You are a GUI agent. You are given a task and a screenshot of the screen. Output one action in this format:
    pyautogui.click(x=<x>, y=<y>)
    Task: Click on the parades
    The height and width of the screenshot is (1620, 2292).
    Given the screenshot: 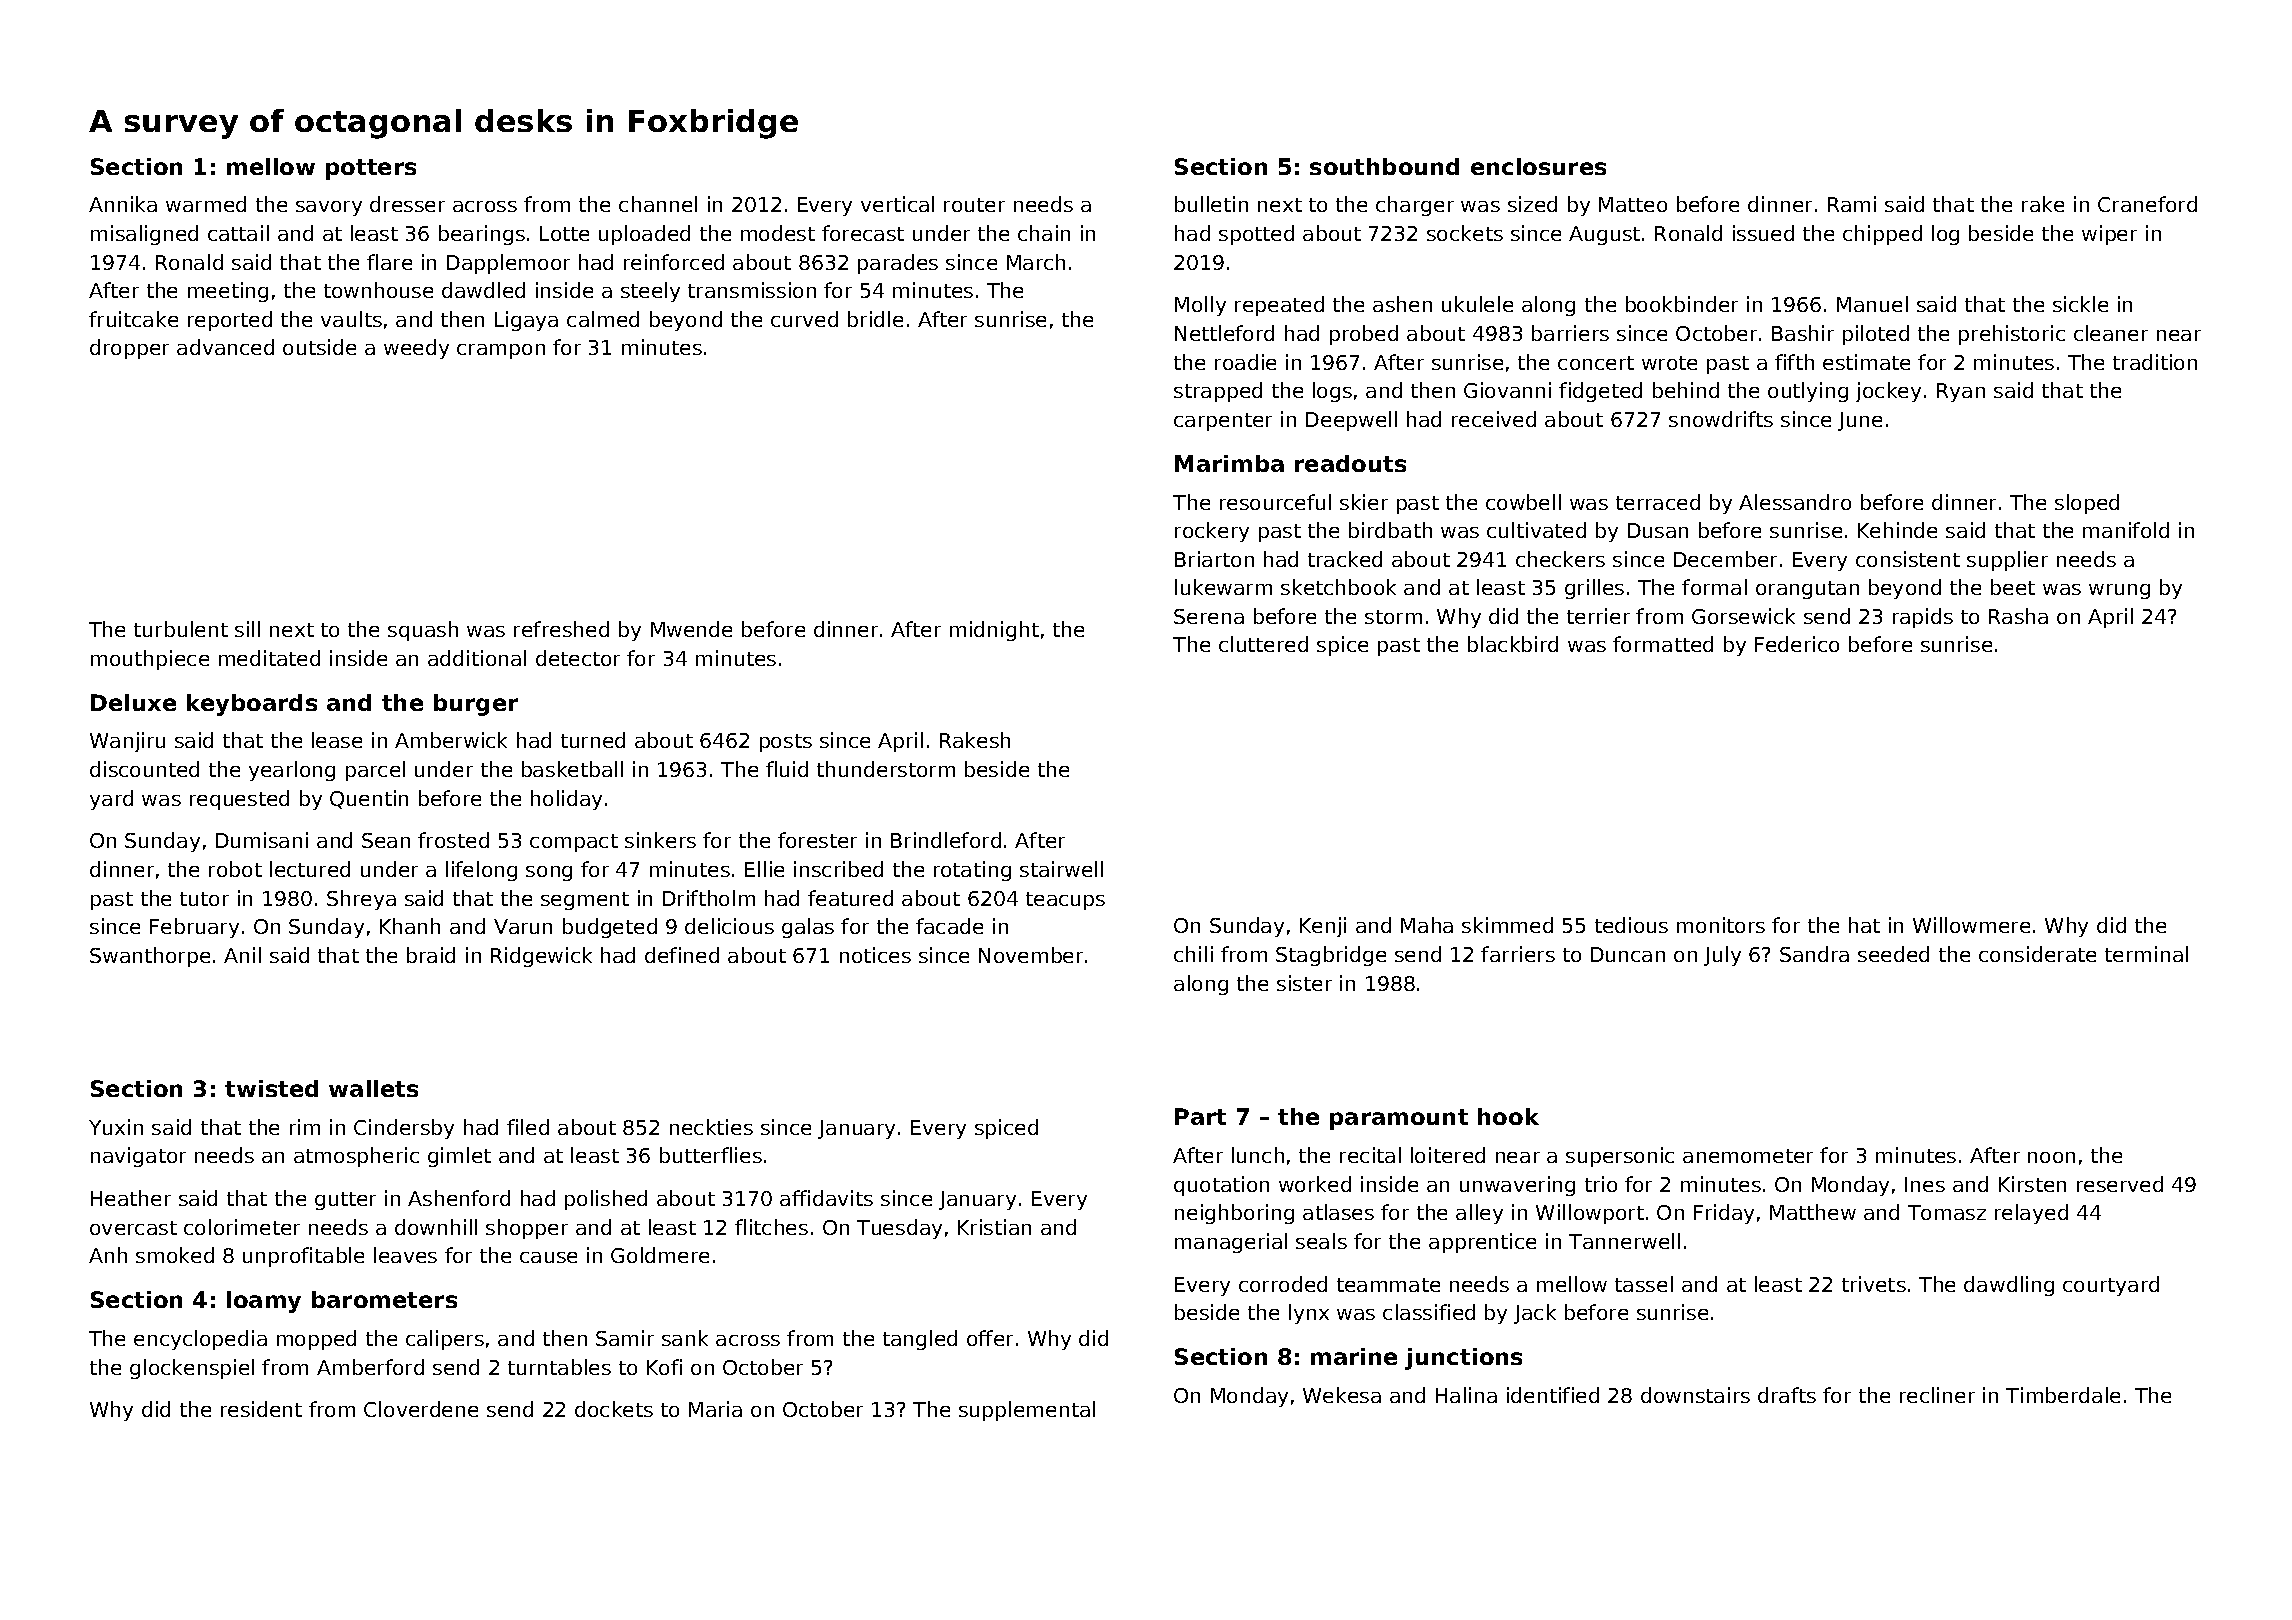 What is the action you would take?
    pyautogui.click(x=898, y=264)
